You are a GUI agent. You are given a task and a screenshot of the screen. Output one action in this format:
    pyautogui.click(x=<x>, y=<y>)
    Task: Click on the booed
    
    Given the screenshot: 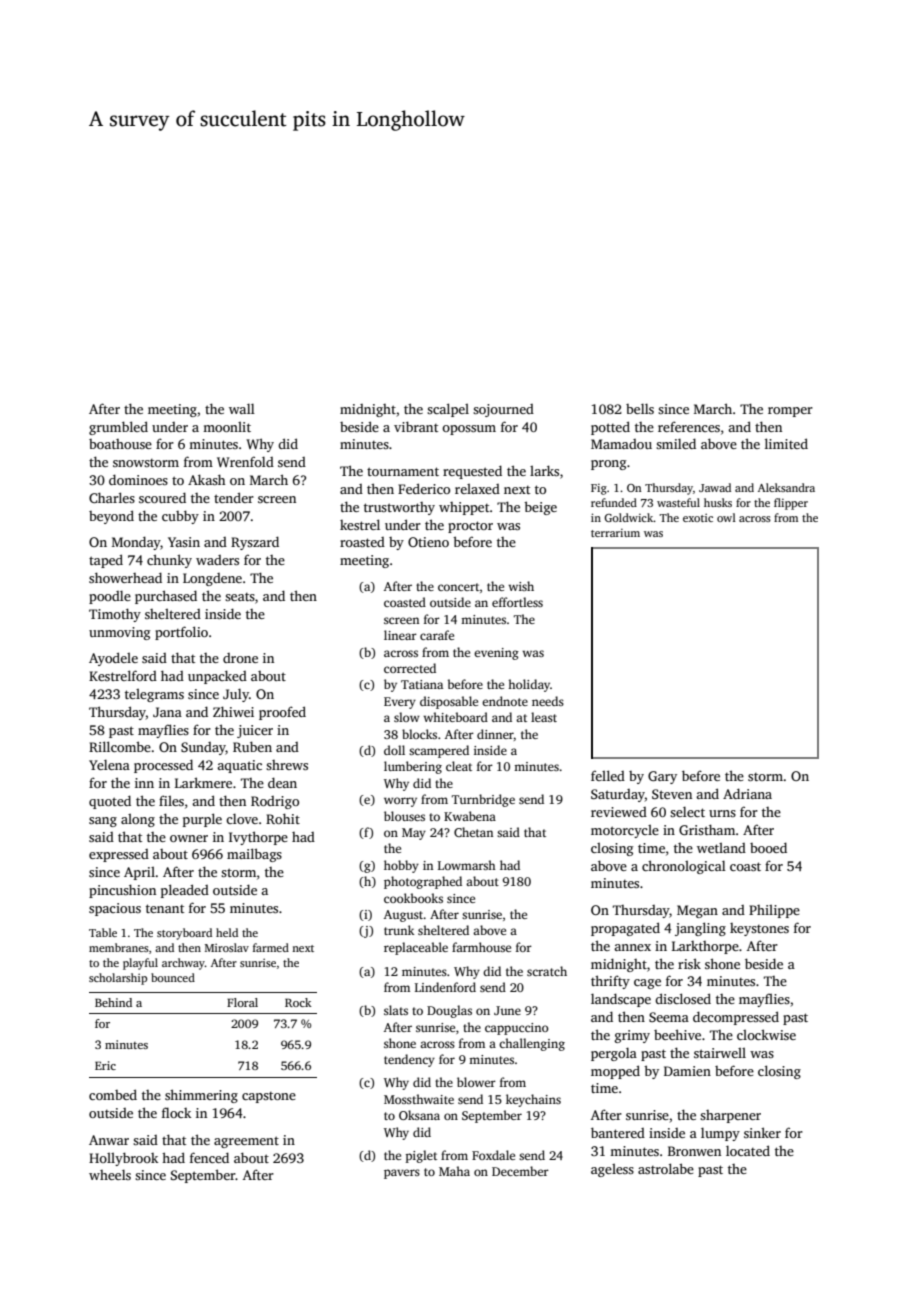 What is the action you would take?
    pyautogui.click(x=768, y=847)
